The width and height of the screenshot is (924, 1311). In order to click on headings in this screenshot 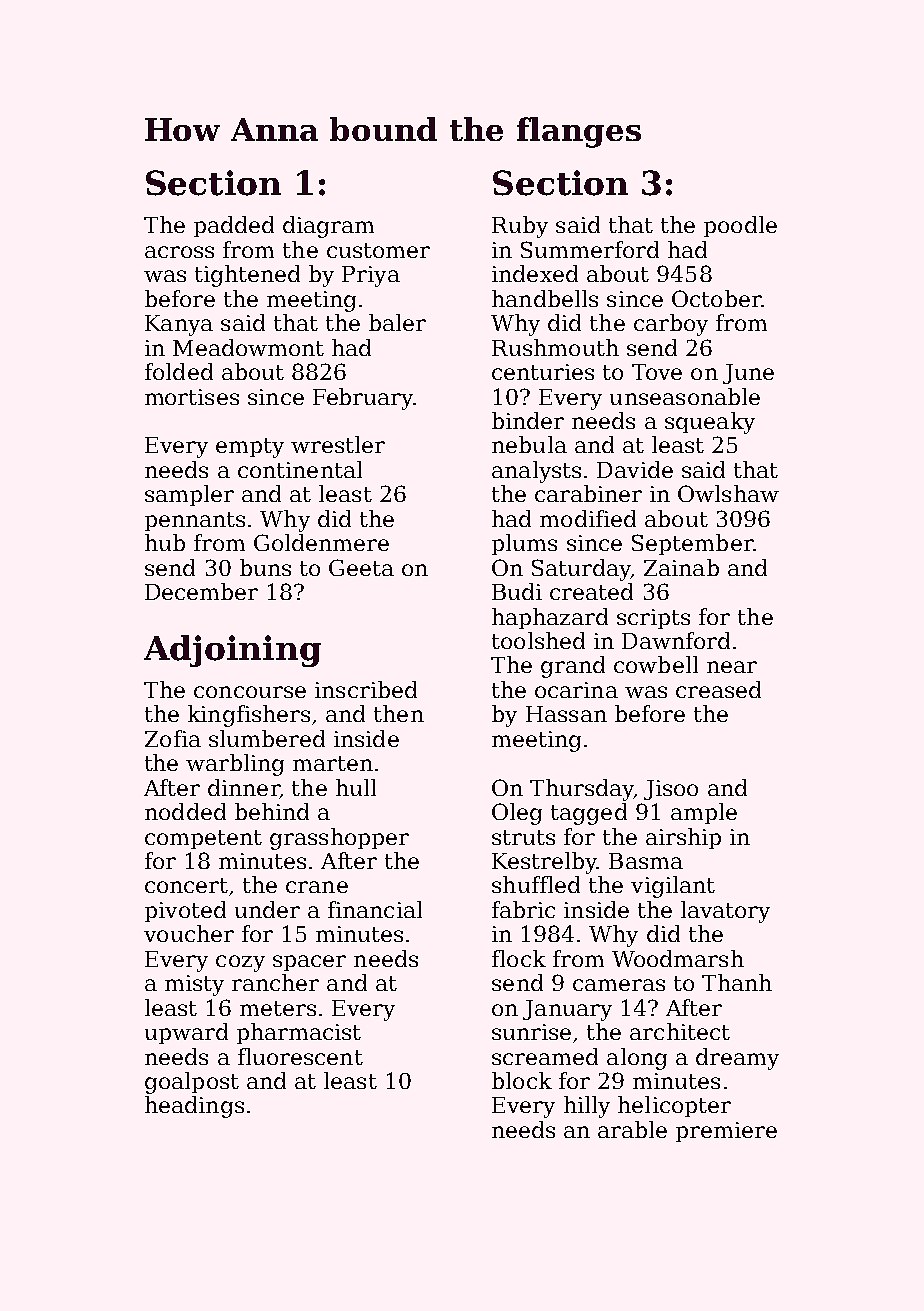, I will do `click(194, 1107)`.
